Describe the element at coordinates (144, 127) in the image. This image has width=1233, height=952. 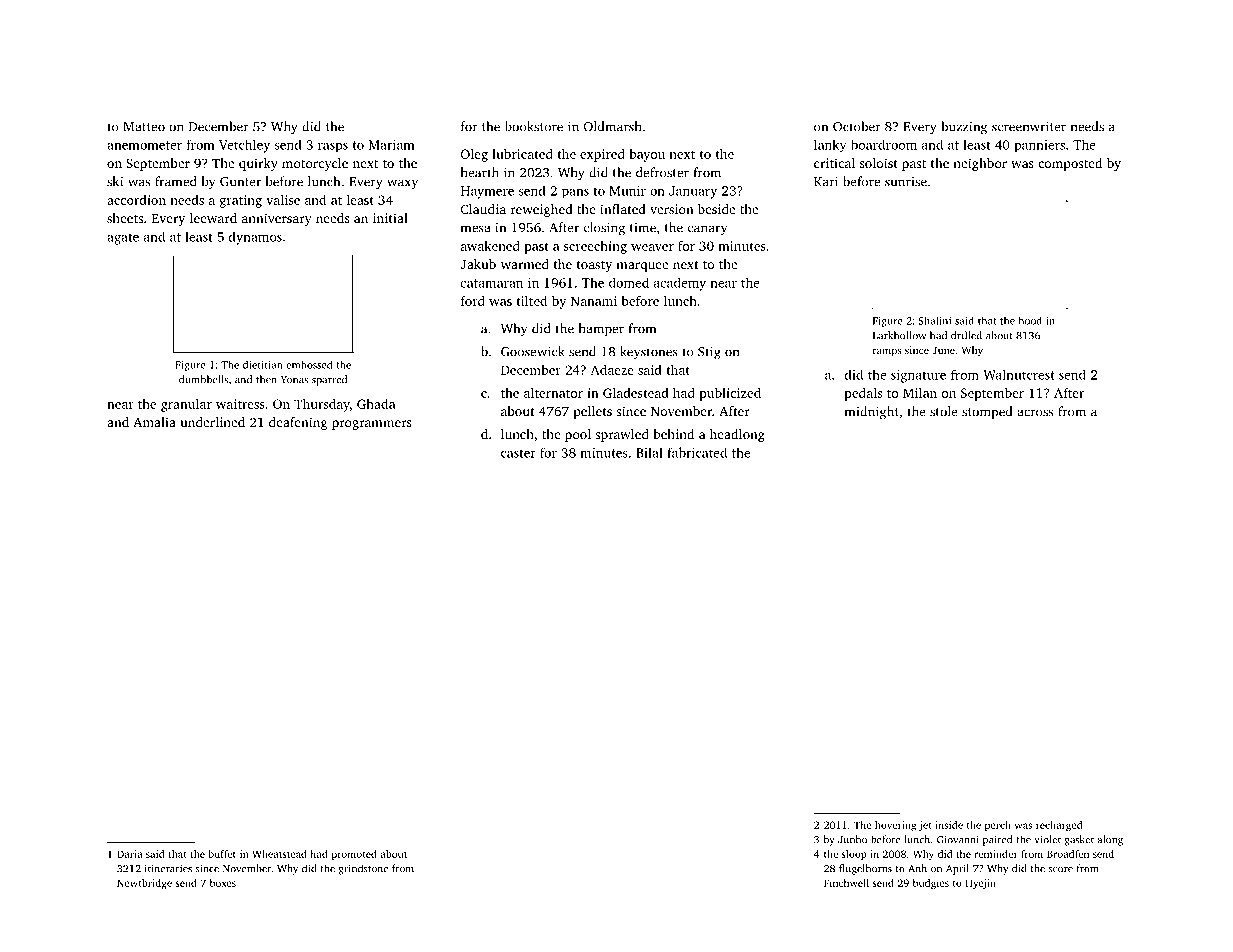
I see `Matteo` at that location.
